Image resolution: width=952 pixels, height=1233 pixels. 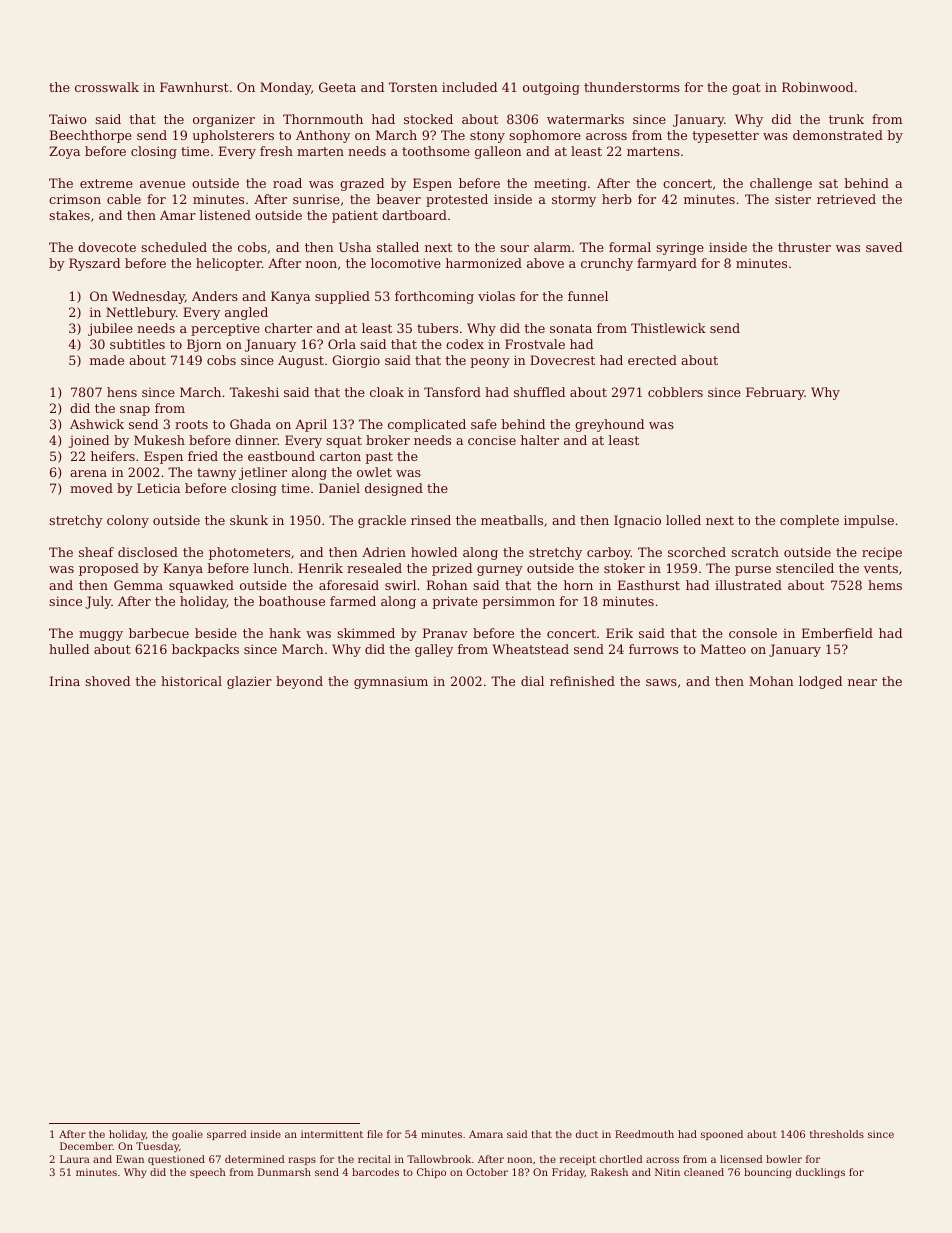 What do you see at coordinates (299, 682) in the page?
I see `beyond` at bounding box center [299, 682].
